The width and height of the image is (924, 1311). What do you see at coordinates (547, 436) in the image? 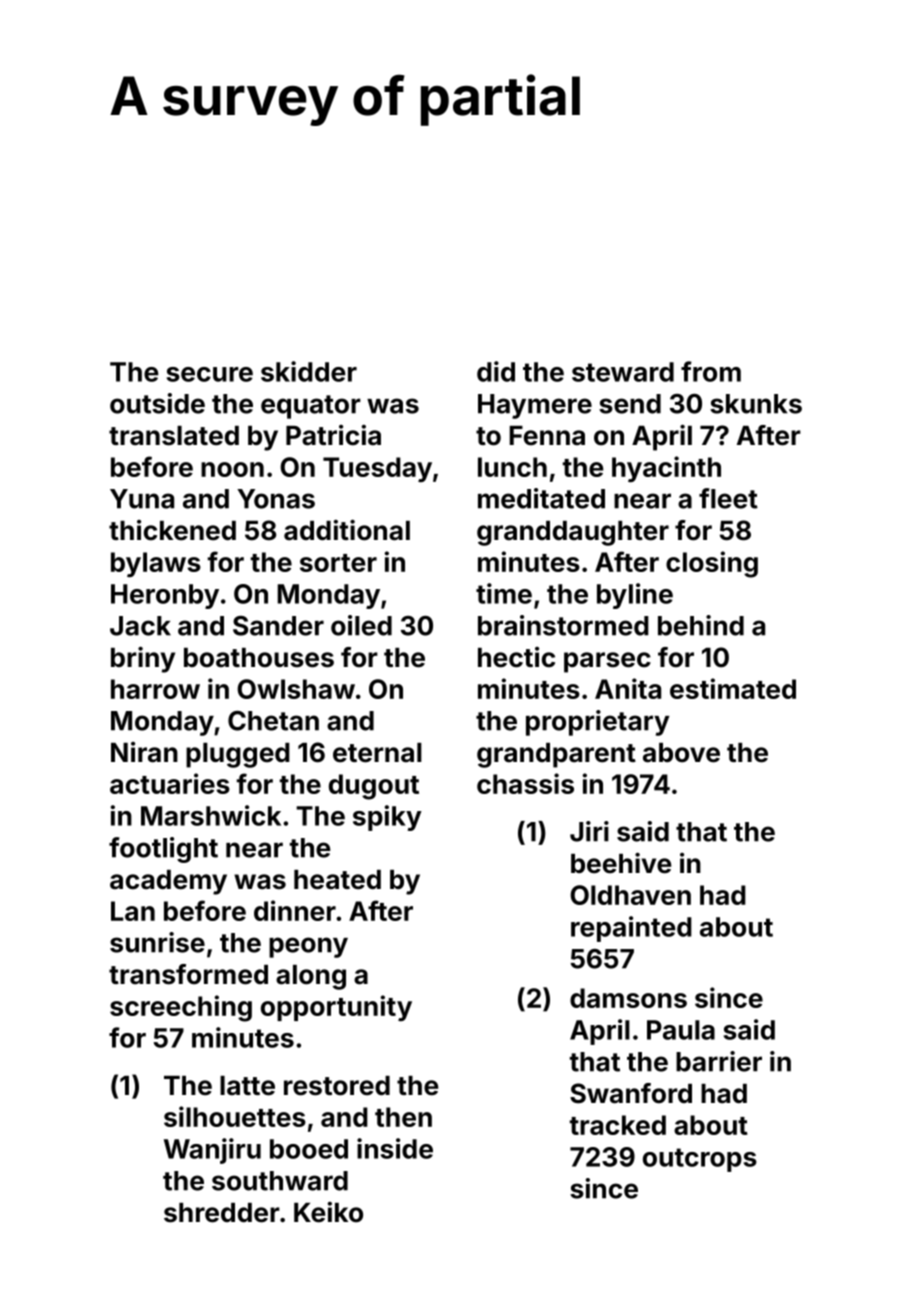
I see `Fenna` at bounding box center [547, 436].
